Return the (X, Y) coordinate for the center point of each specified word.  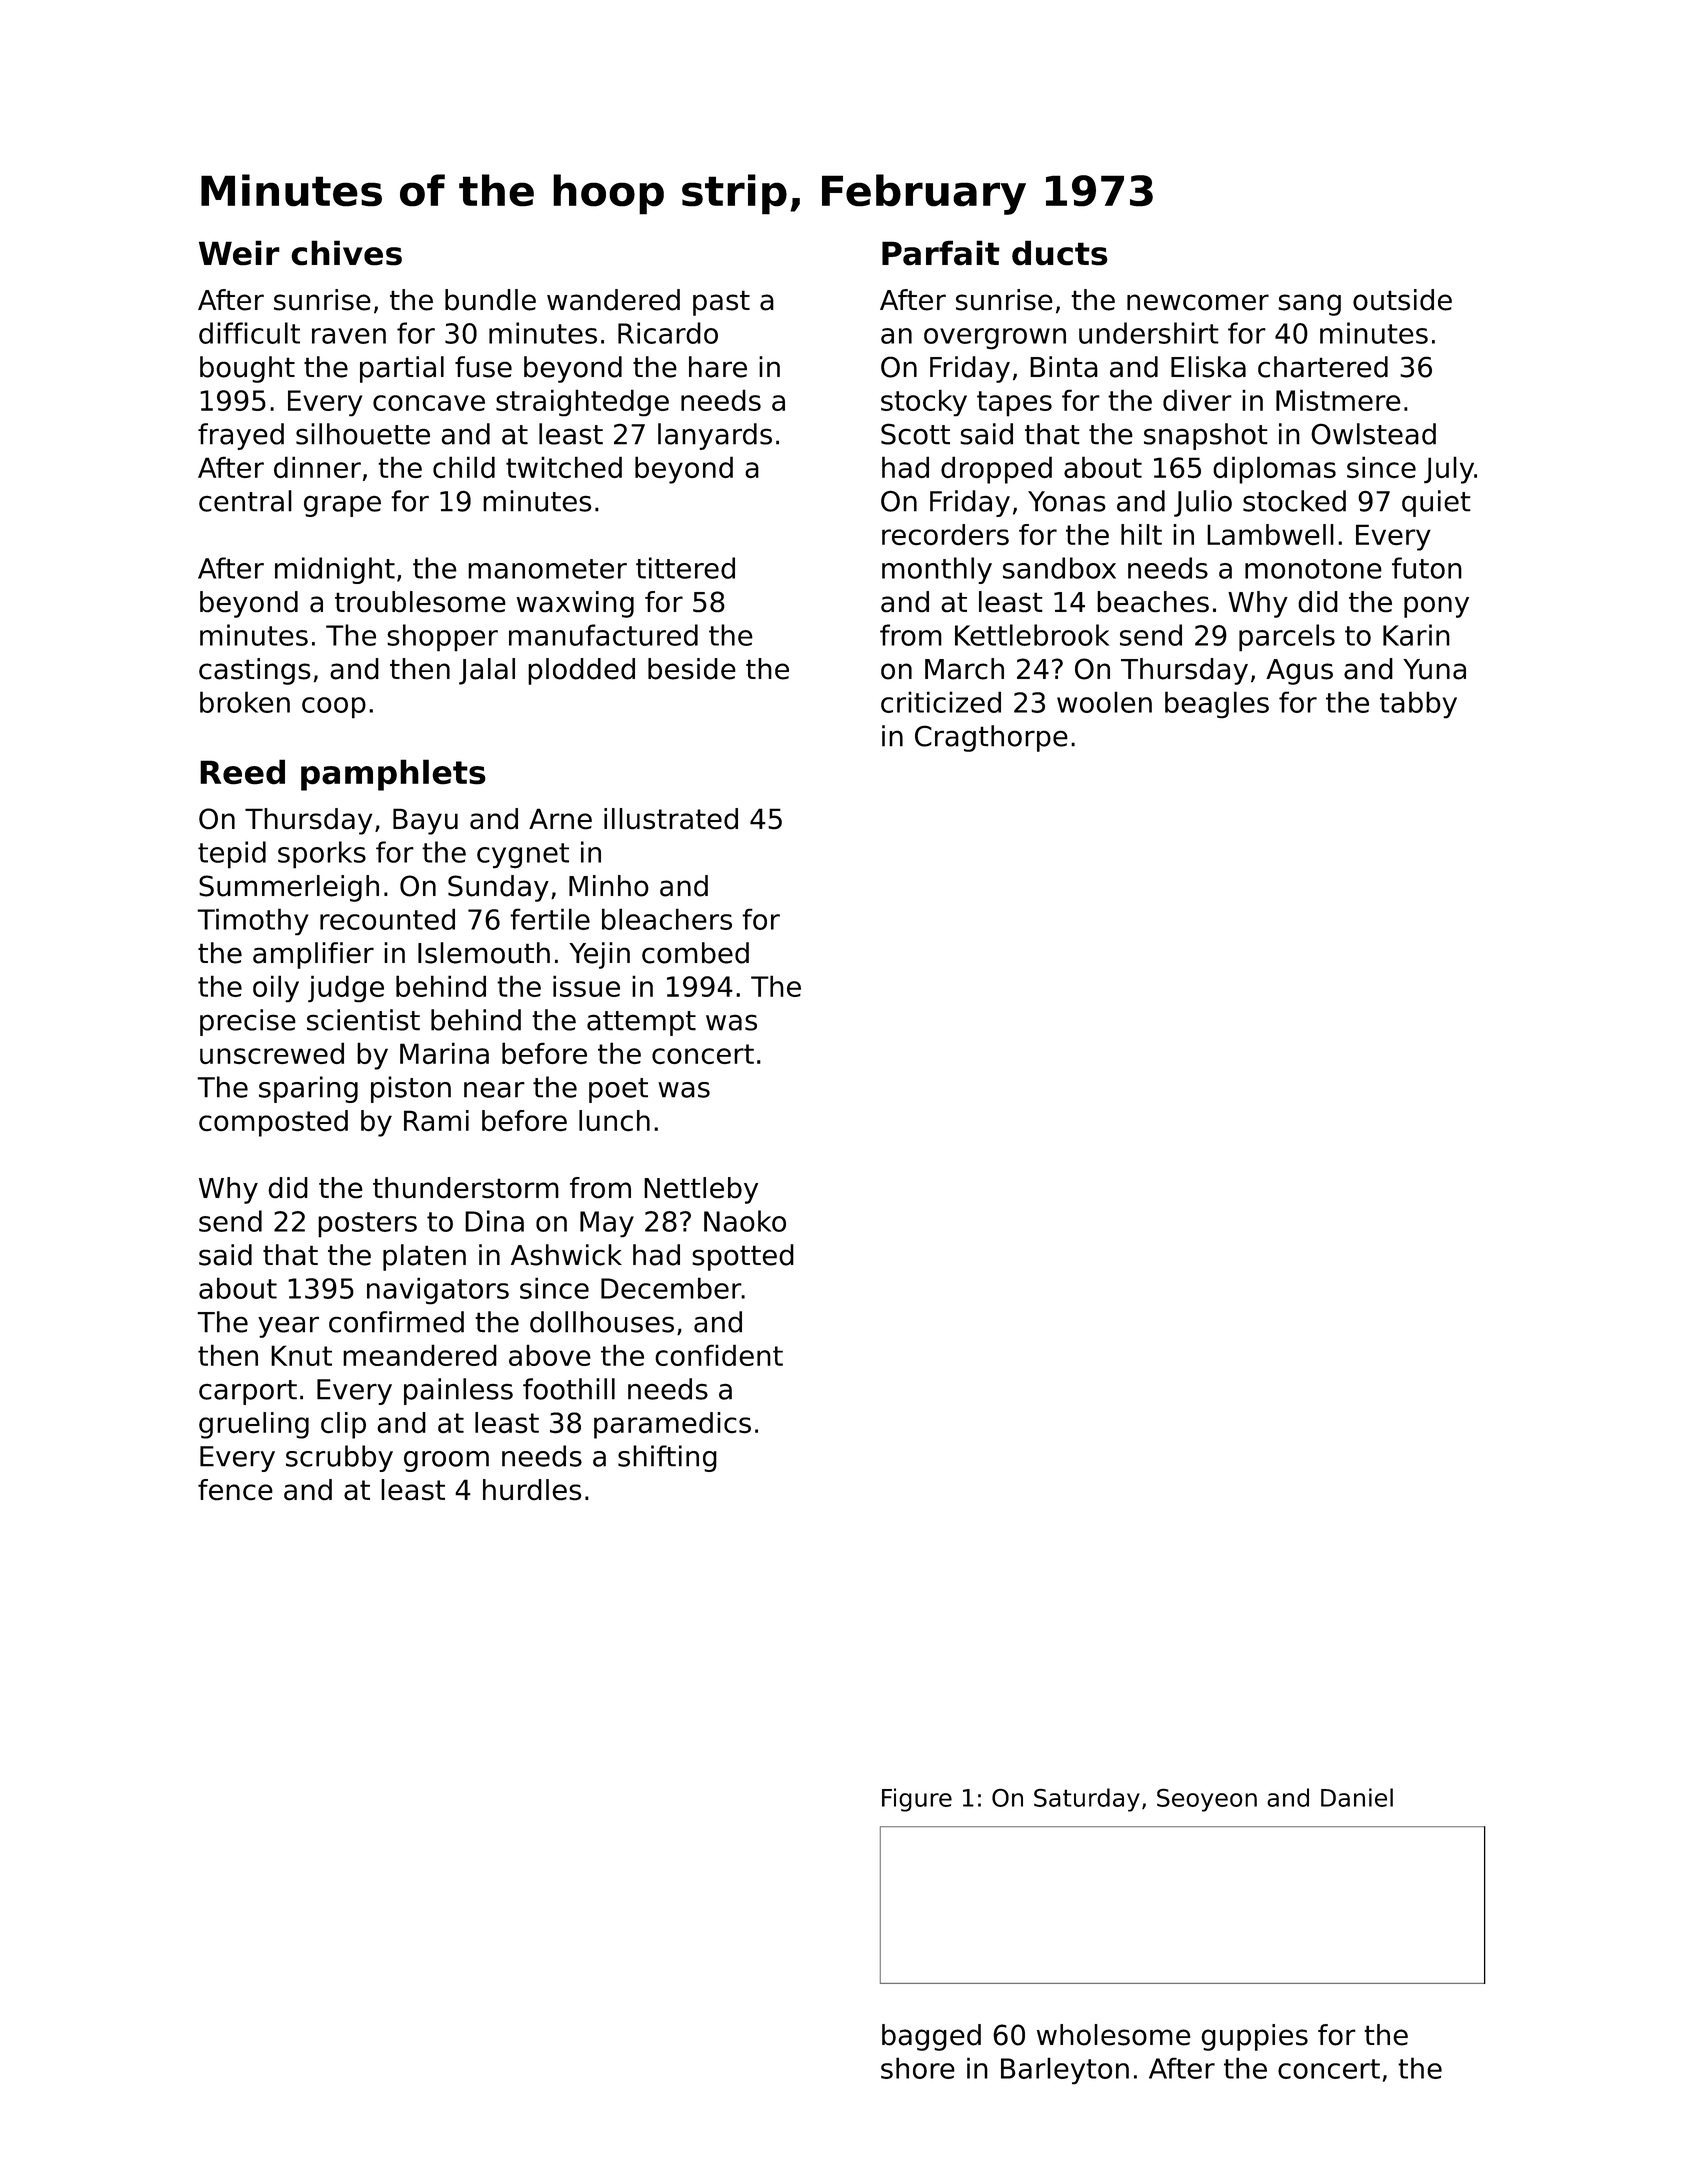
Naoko (745, 1221)
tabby (1418, 705)
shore (918, 2068)
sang (1309, 305)
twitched (564, 467)
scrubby (339, 1458)
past (721, 303)
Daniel (1357, 1797)
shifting (667, 1458)
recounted (387, 919)
